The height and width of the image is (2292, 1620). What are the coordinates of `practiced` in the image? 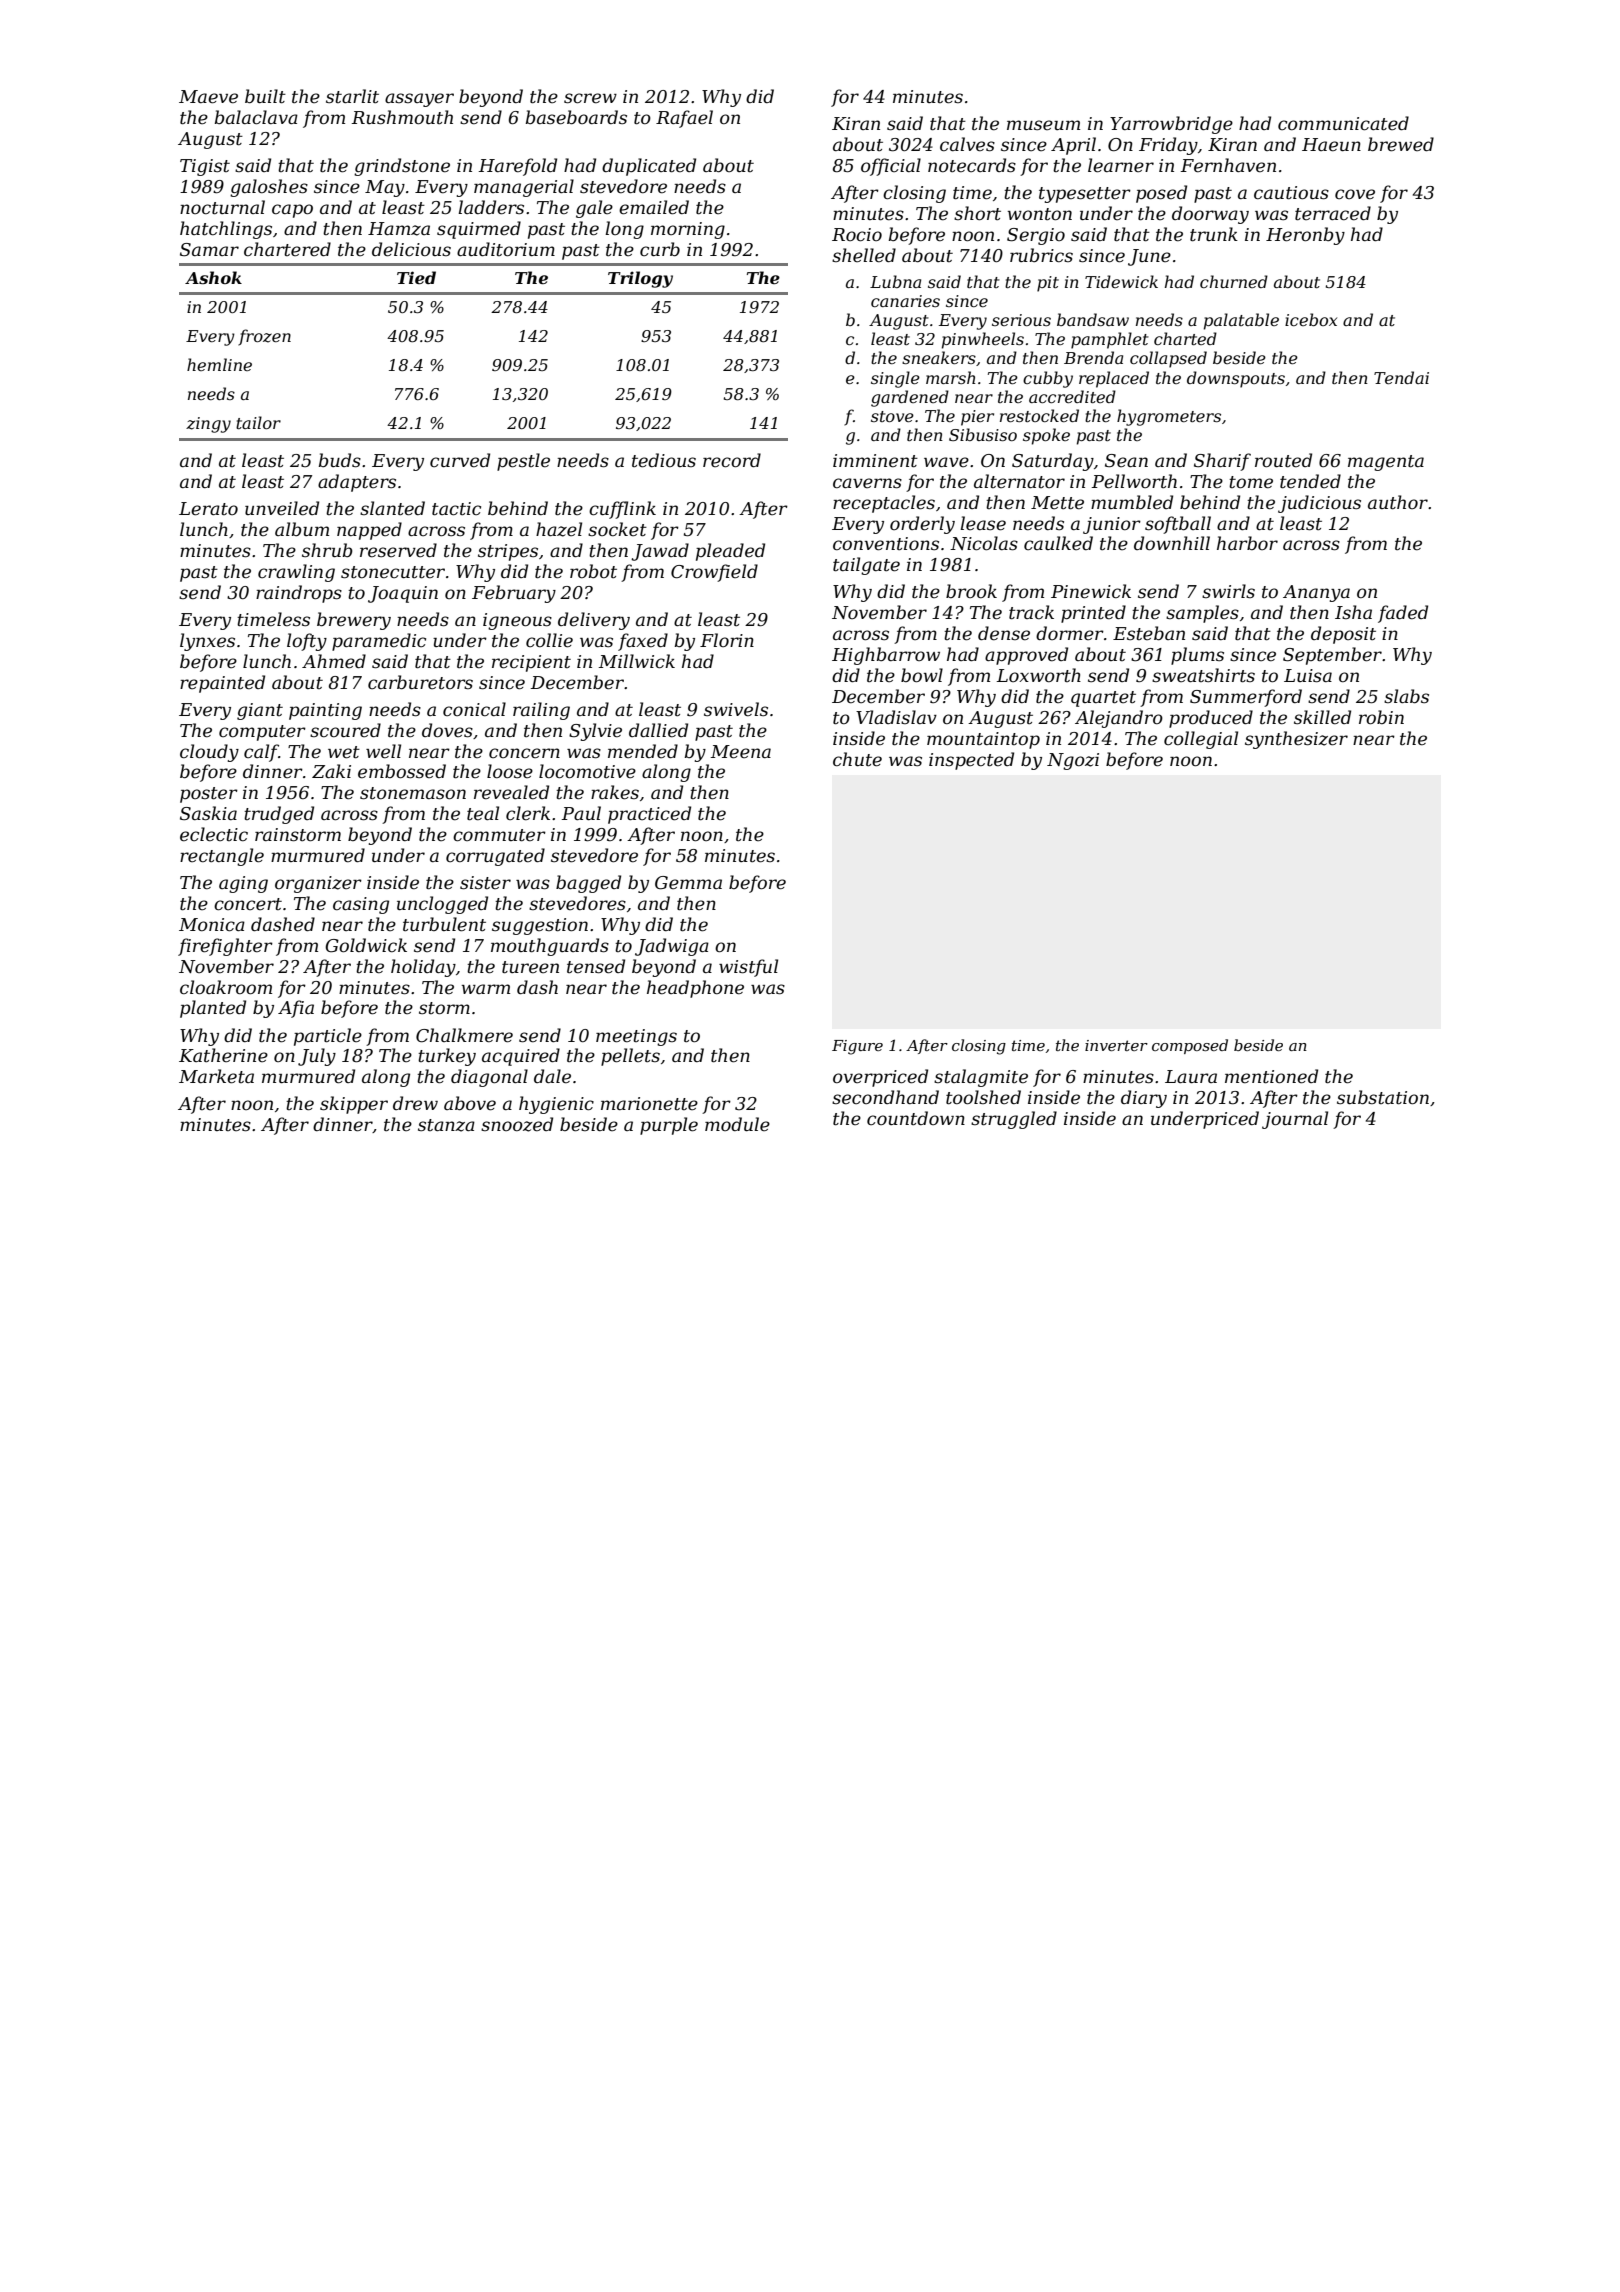 It's located at (649, 815).
